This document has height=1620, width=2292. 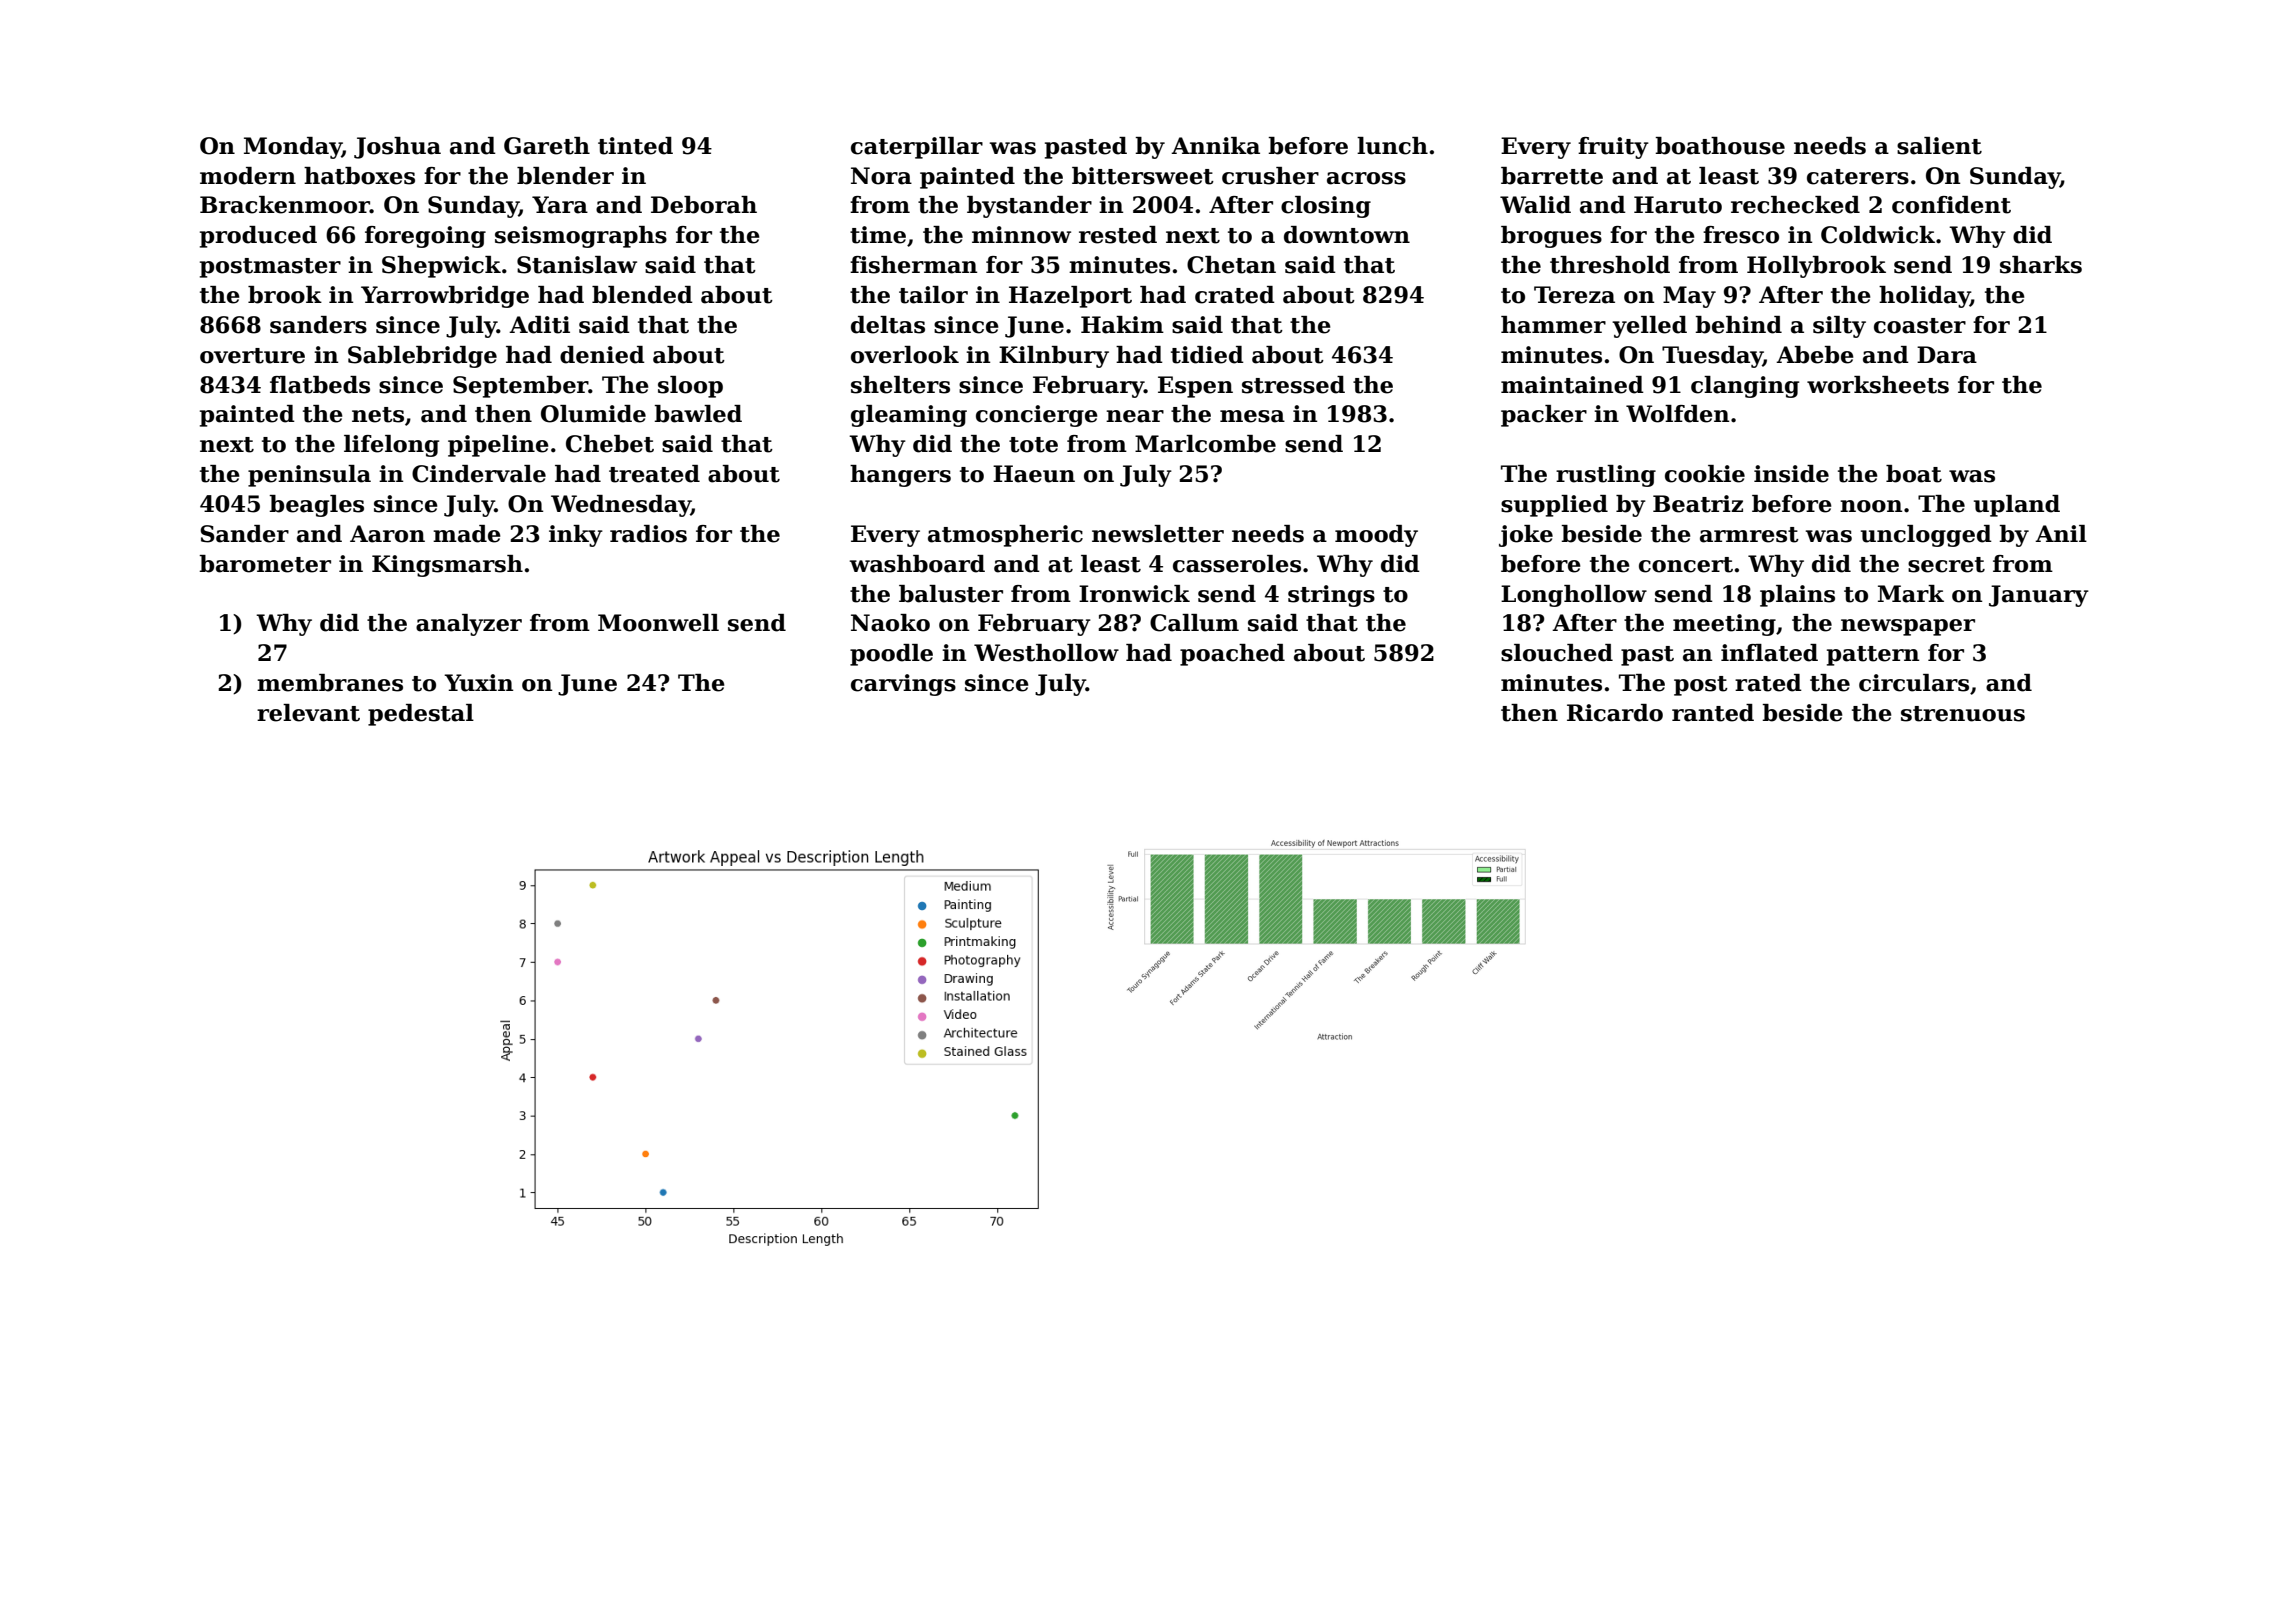 What do you see at coordinates (359, 176) in the document?
I see `hatboxes` at bounding box center [359, 176].
